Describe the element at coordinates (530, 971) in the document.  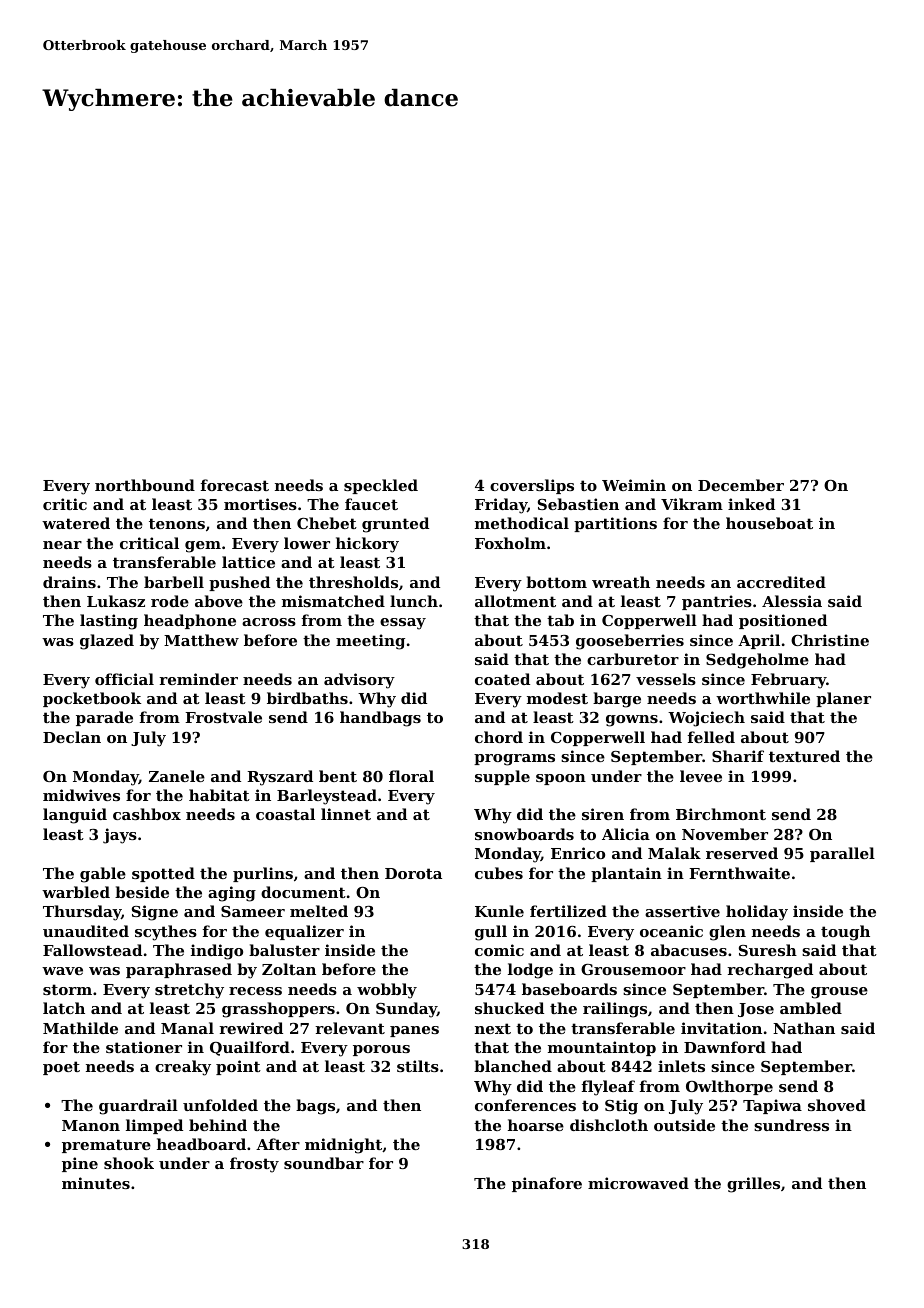
I see `lodge` at that location.
